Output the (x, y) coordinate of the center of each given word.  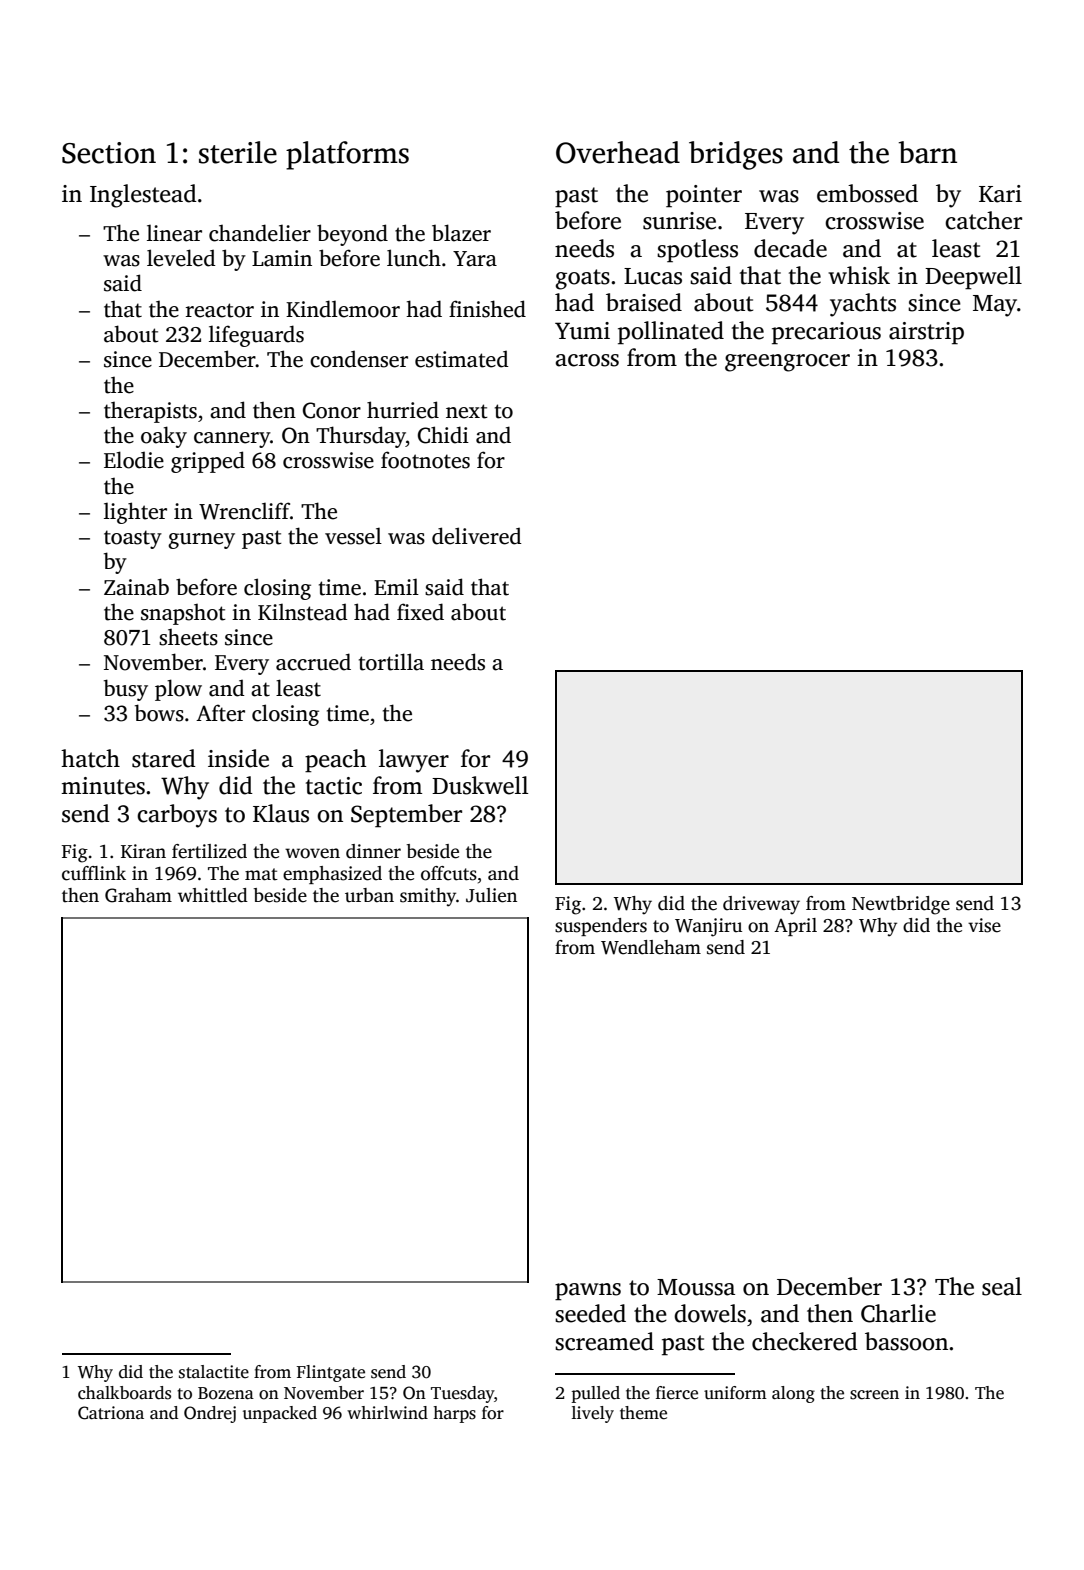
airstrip (926, 333)
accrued (313, 662)
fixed (420, 612)
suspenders (601, 927)
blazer (461, 233)
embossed (867, 193)
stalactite (214, 1372)
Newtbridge (901, 905)
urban (369, 895)
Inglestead (143, 196)
